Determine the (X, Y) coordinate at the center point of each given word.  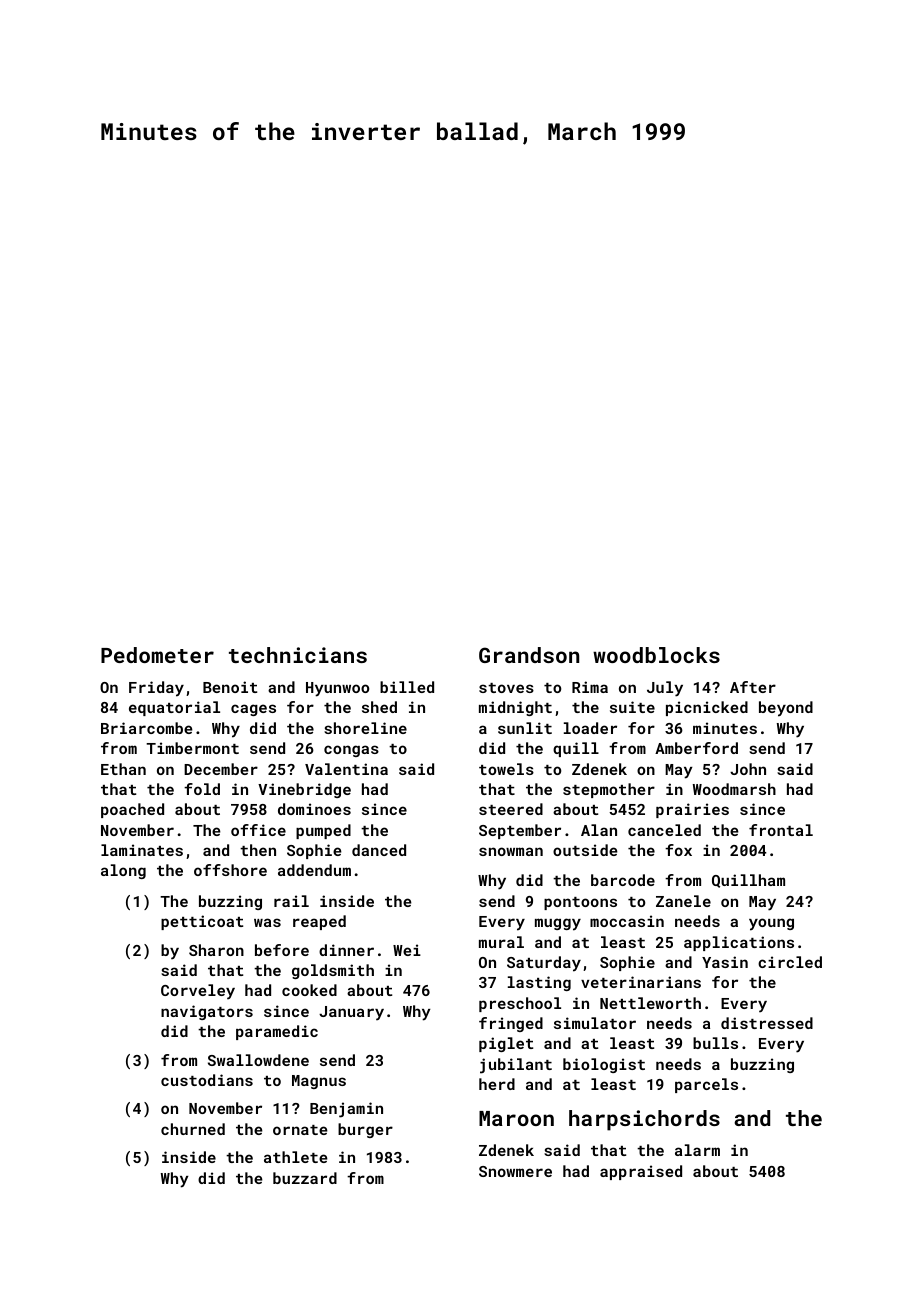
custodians (207, 1080)
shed (379, 707)
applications (739, 943)
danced (379, 850)
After (753, 687)
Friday (156, 689)
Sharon (216, 950)
